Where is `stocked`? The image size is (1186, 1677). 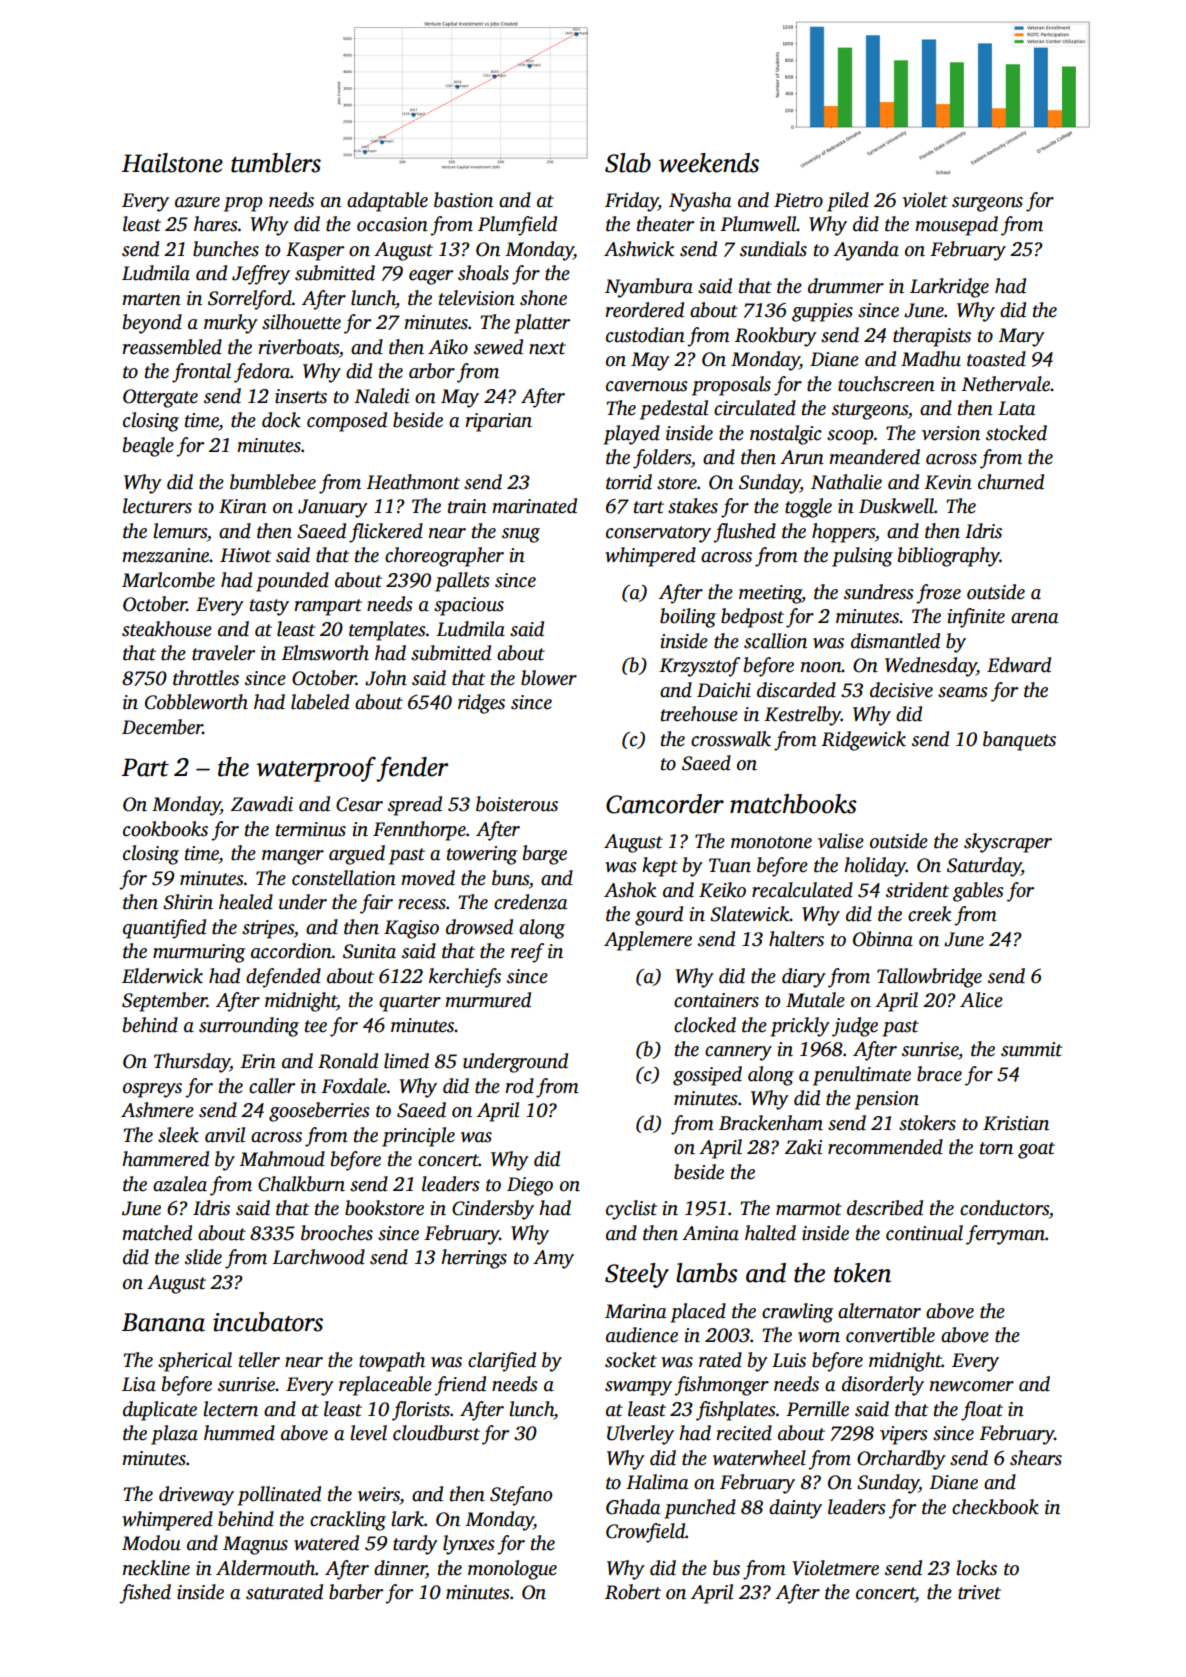
stocked is located at coordinates (1016, 433).
